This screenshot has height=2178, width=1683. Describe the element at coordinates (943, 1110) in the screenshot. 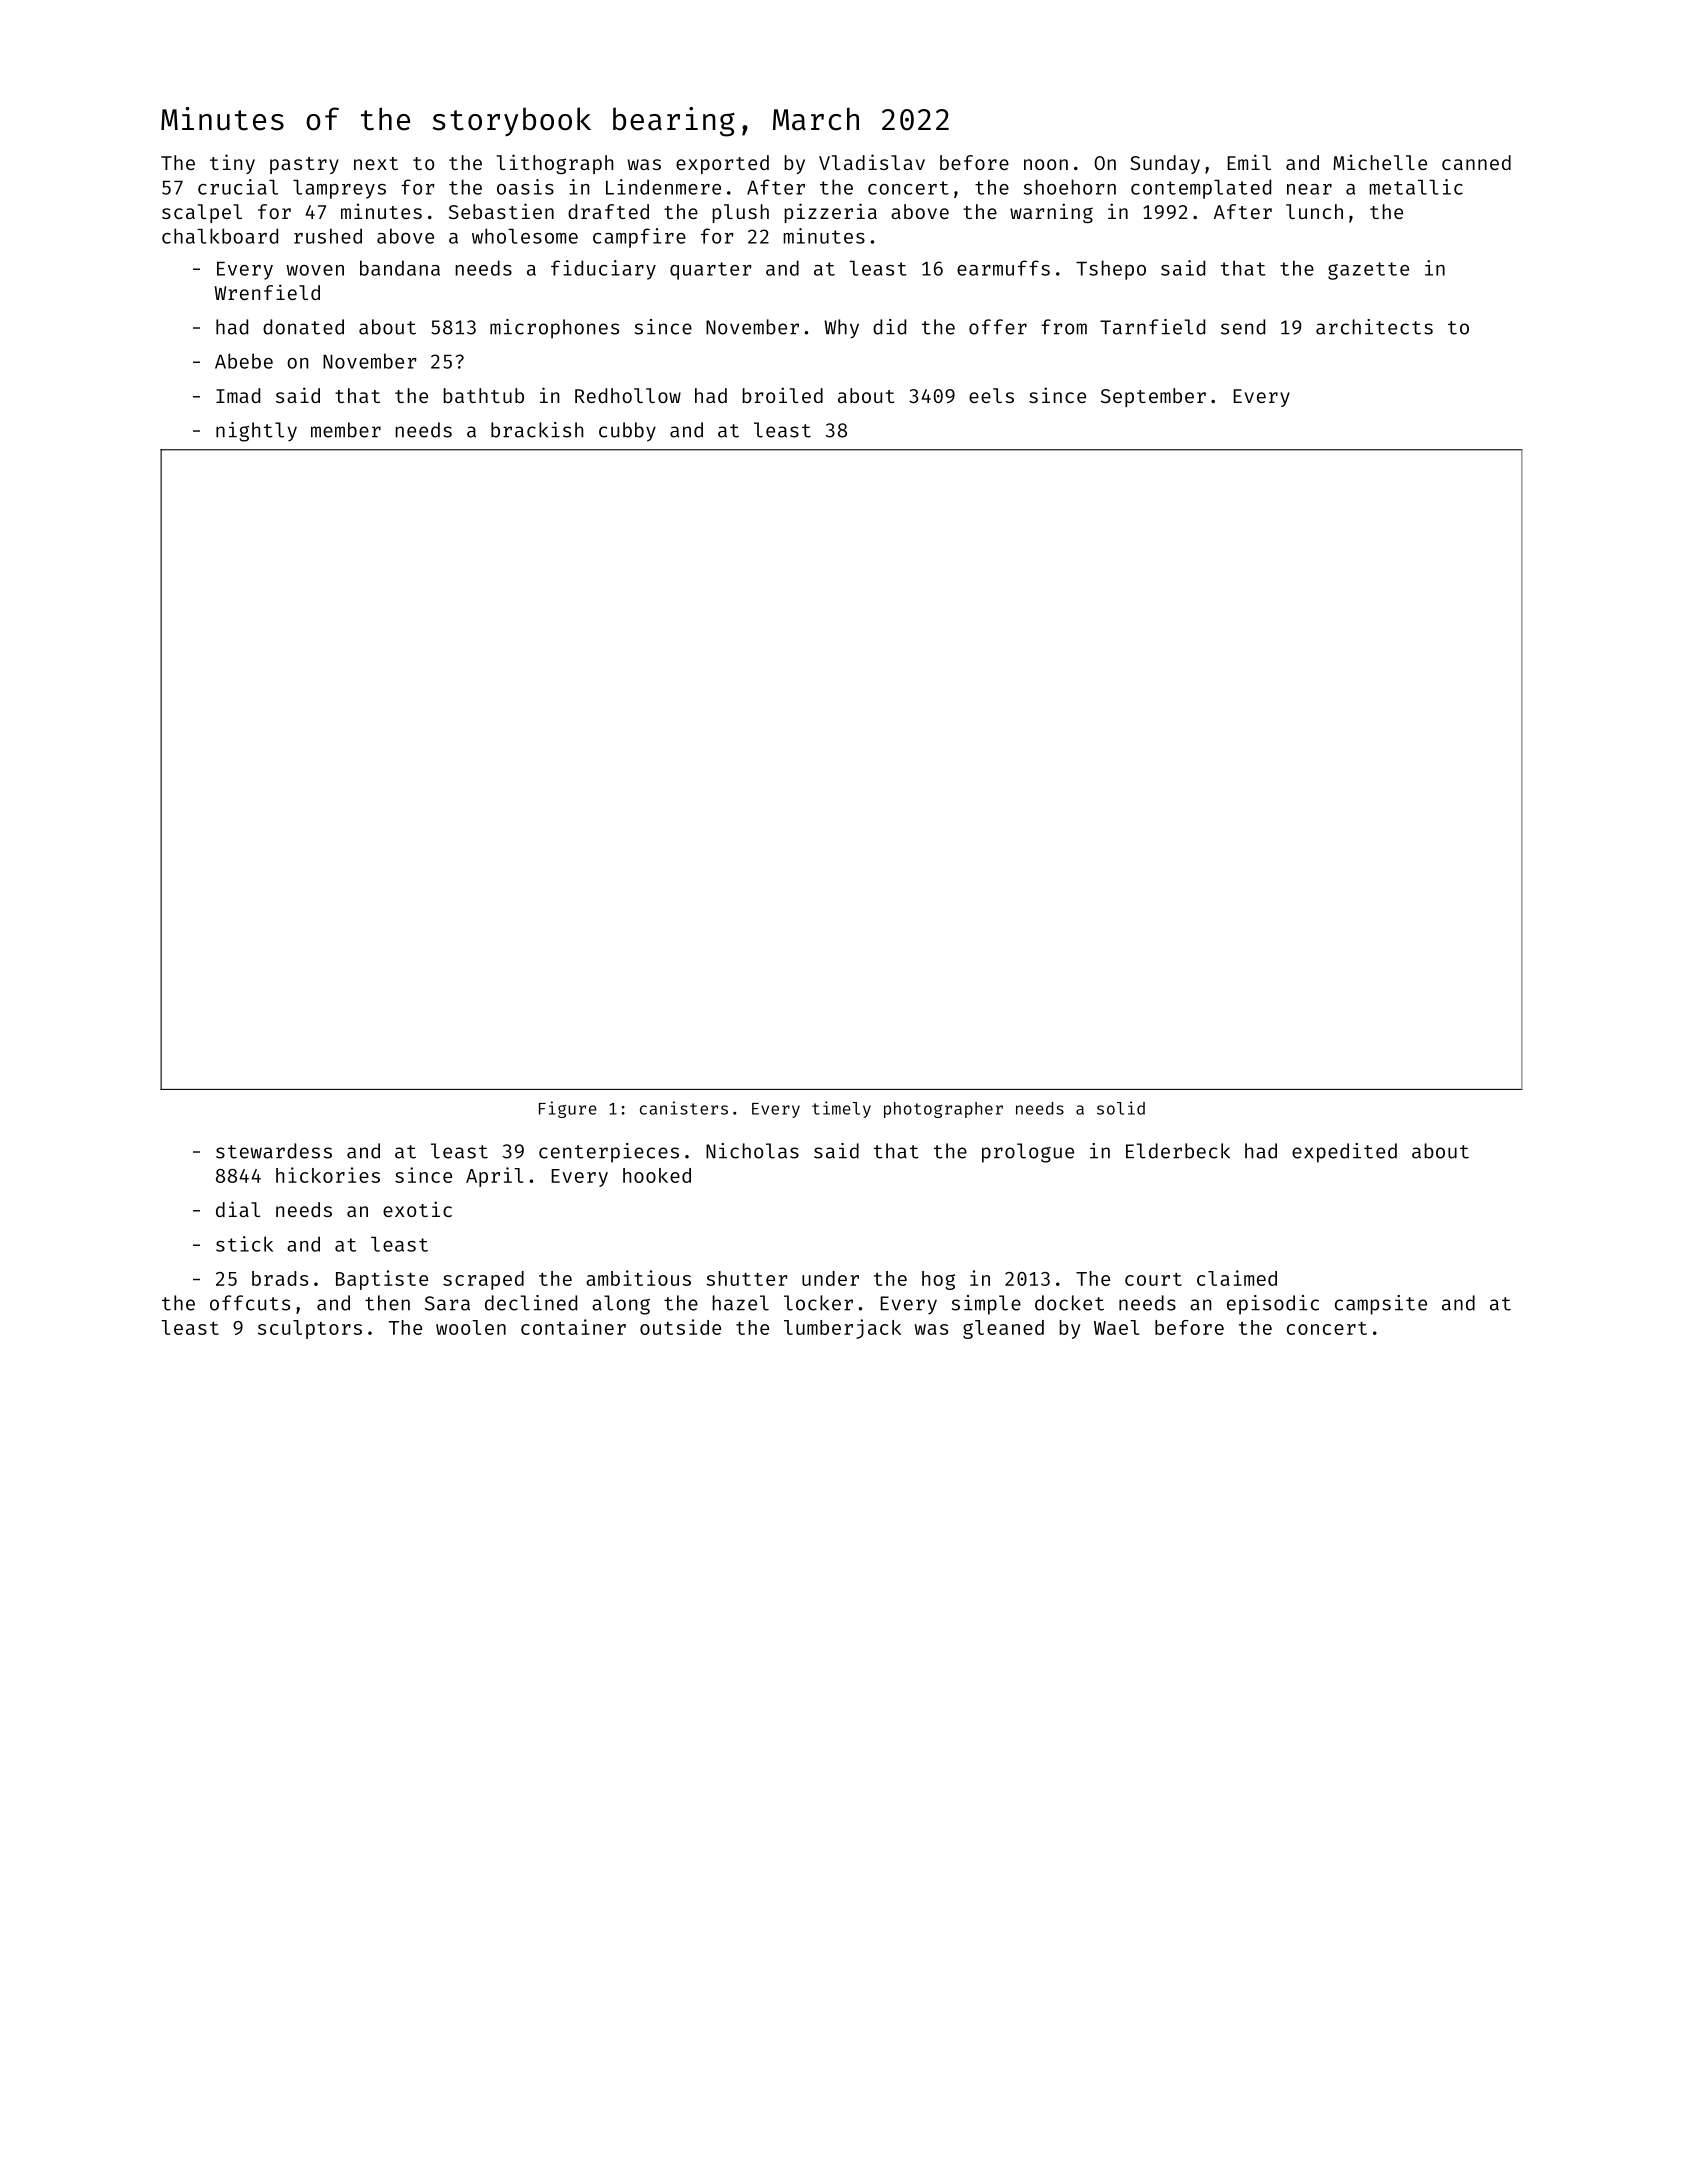

I see `photographer` at that location.
